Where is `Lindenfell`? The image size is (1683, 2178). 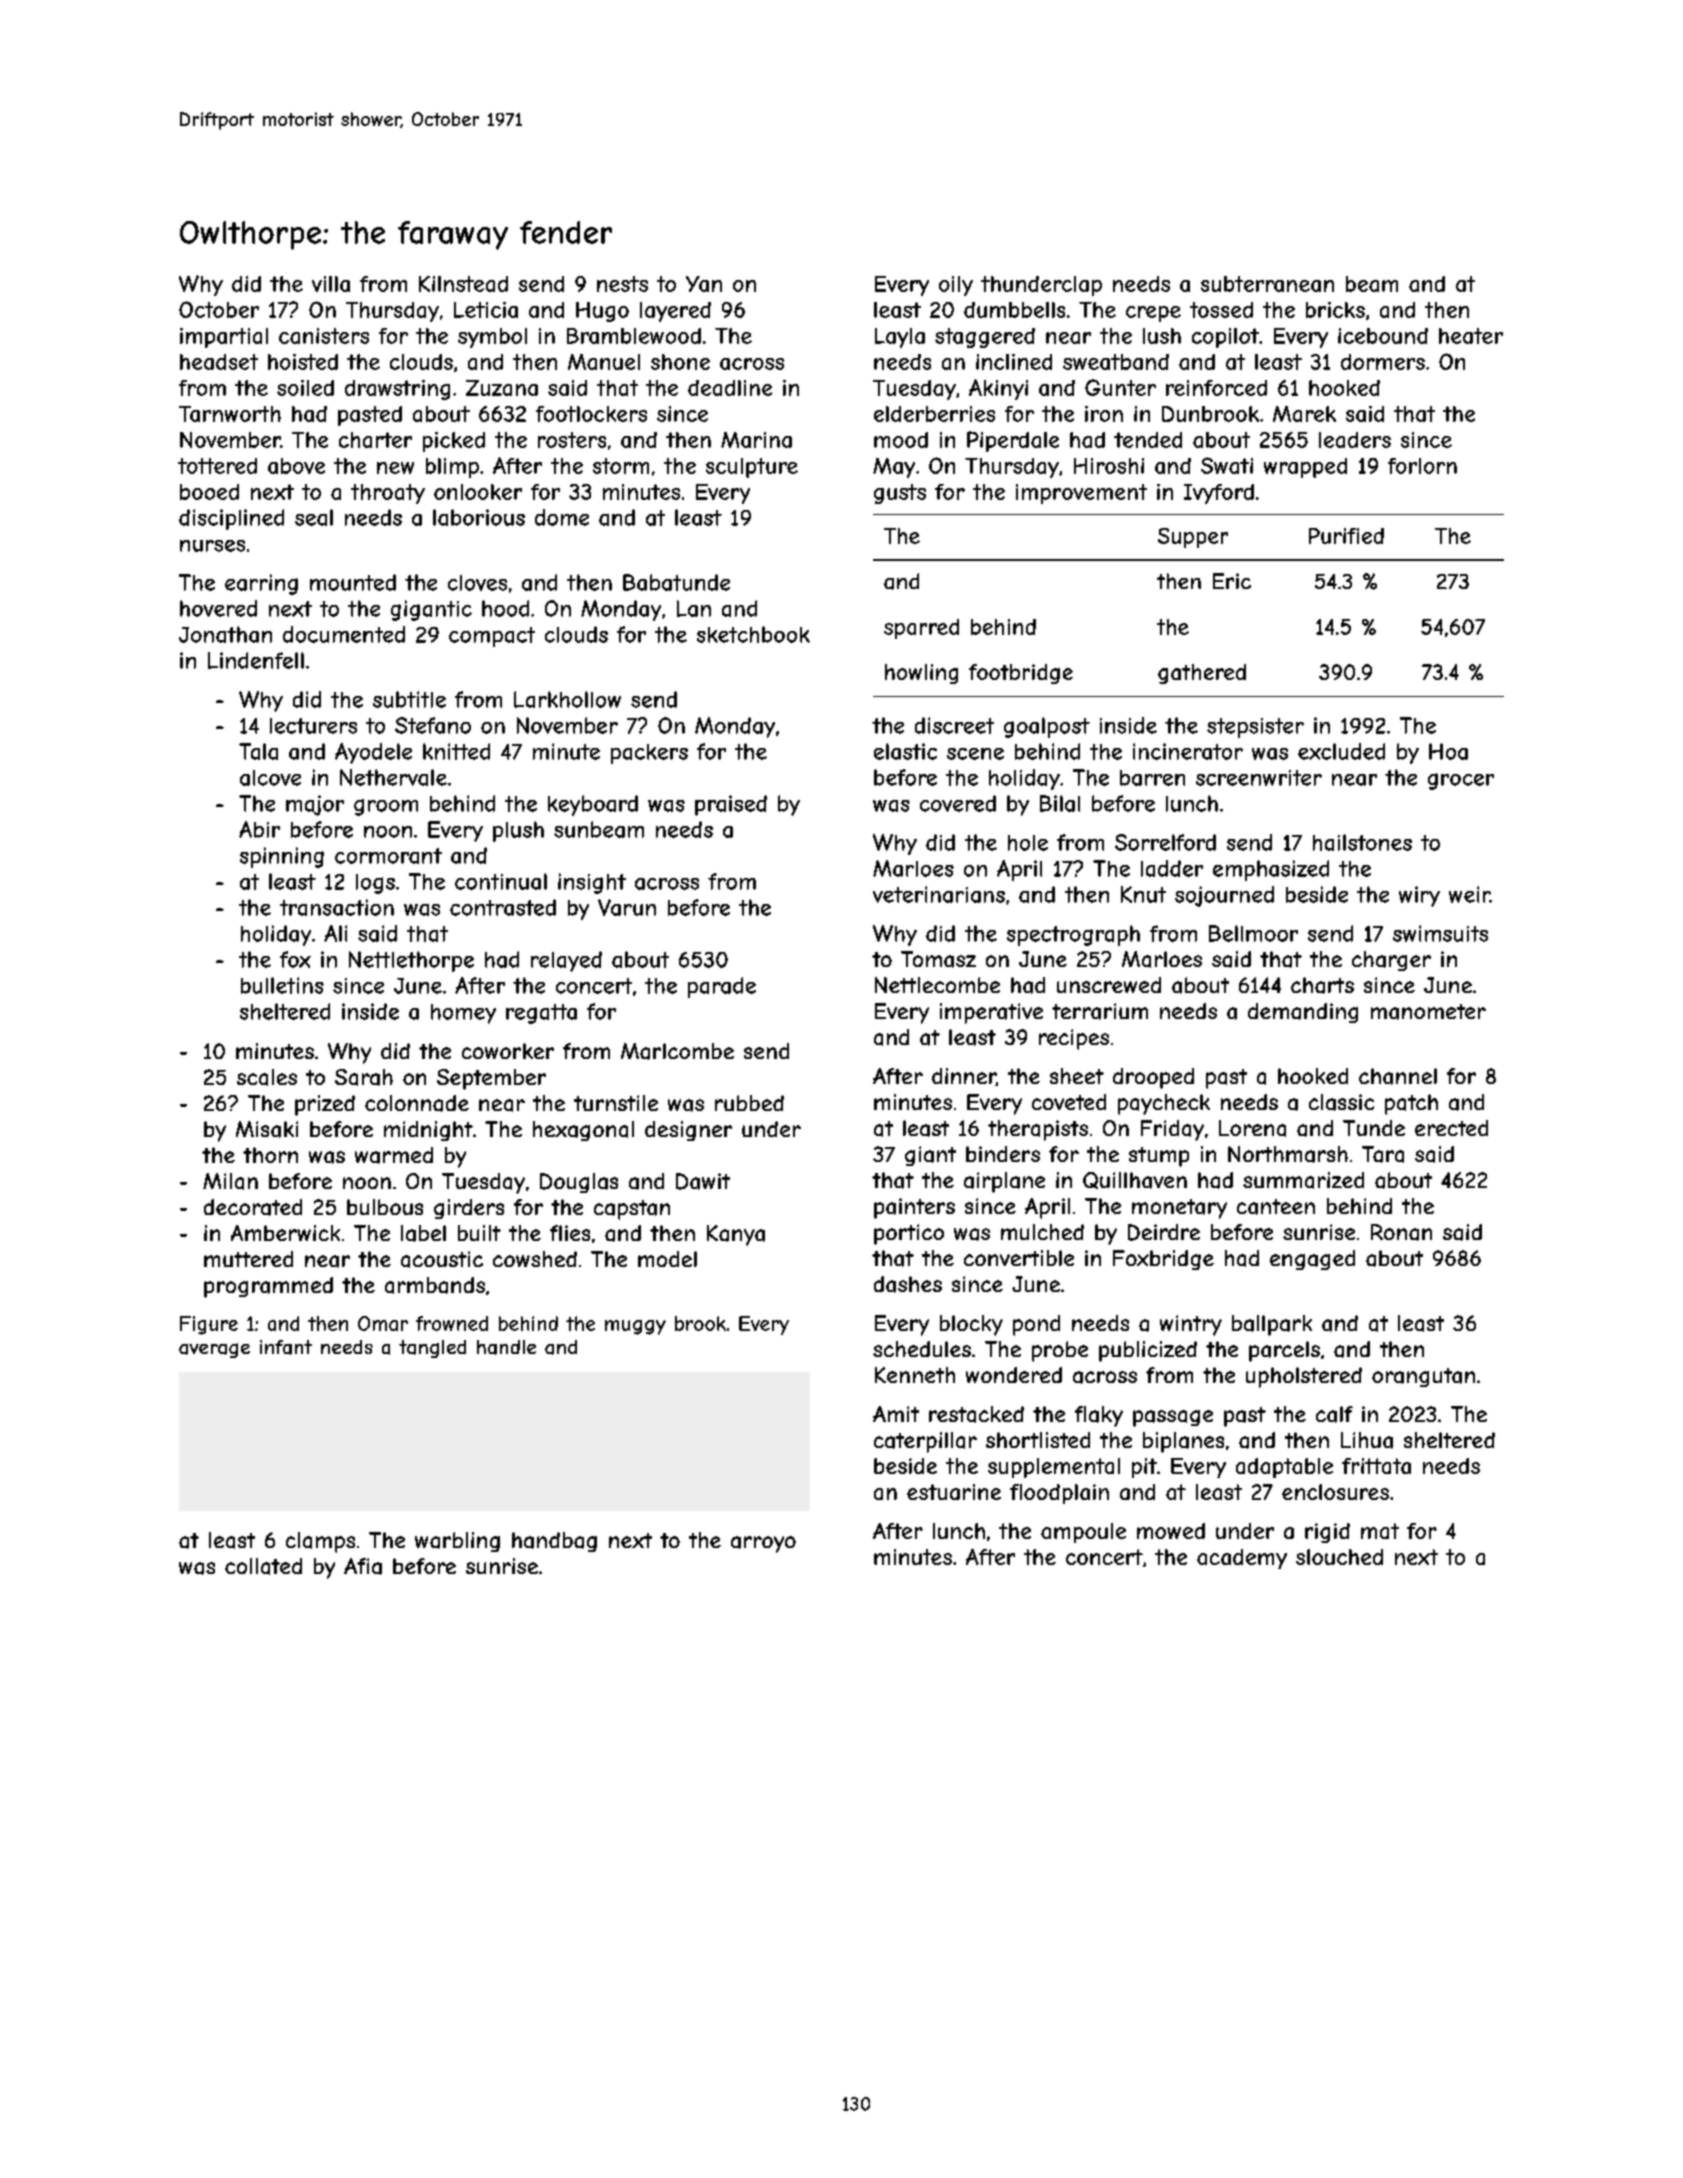 Lindenfell is located at coordinates (256, 660).
